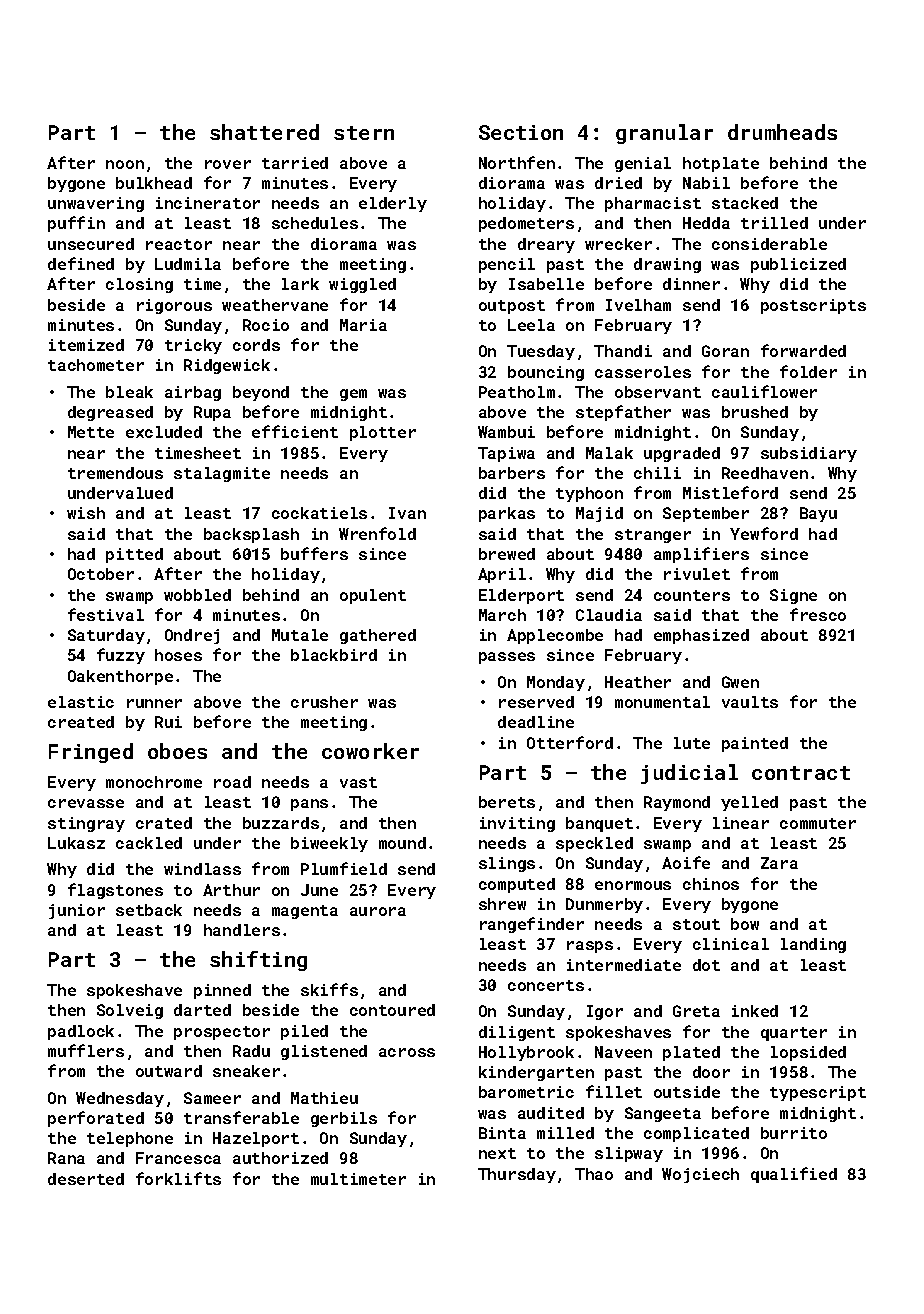 This page has width=924, height=1314. I want to click on quarter, so click(794, 1034).
